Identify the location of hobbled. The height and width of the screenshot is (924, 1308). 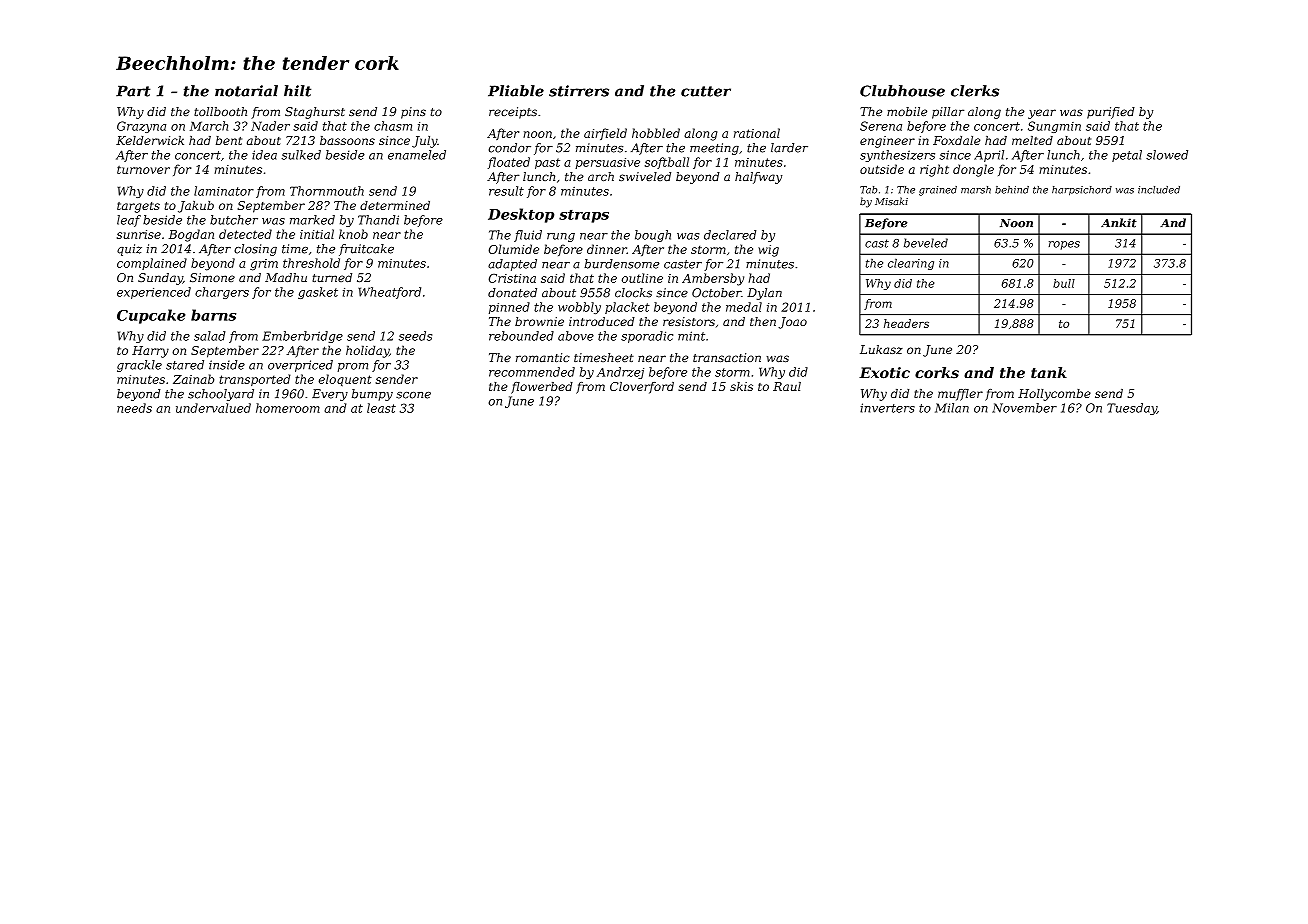
(656, 133).
